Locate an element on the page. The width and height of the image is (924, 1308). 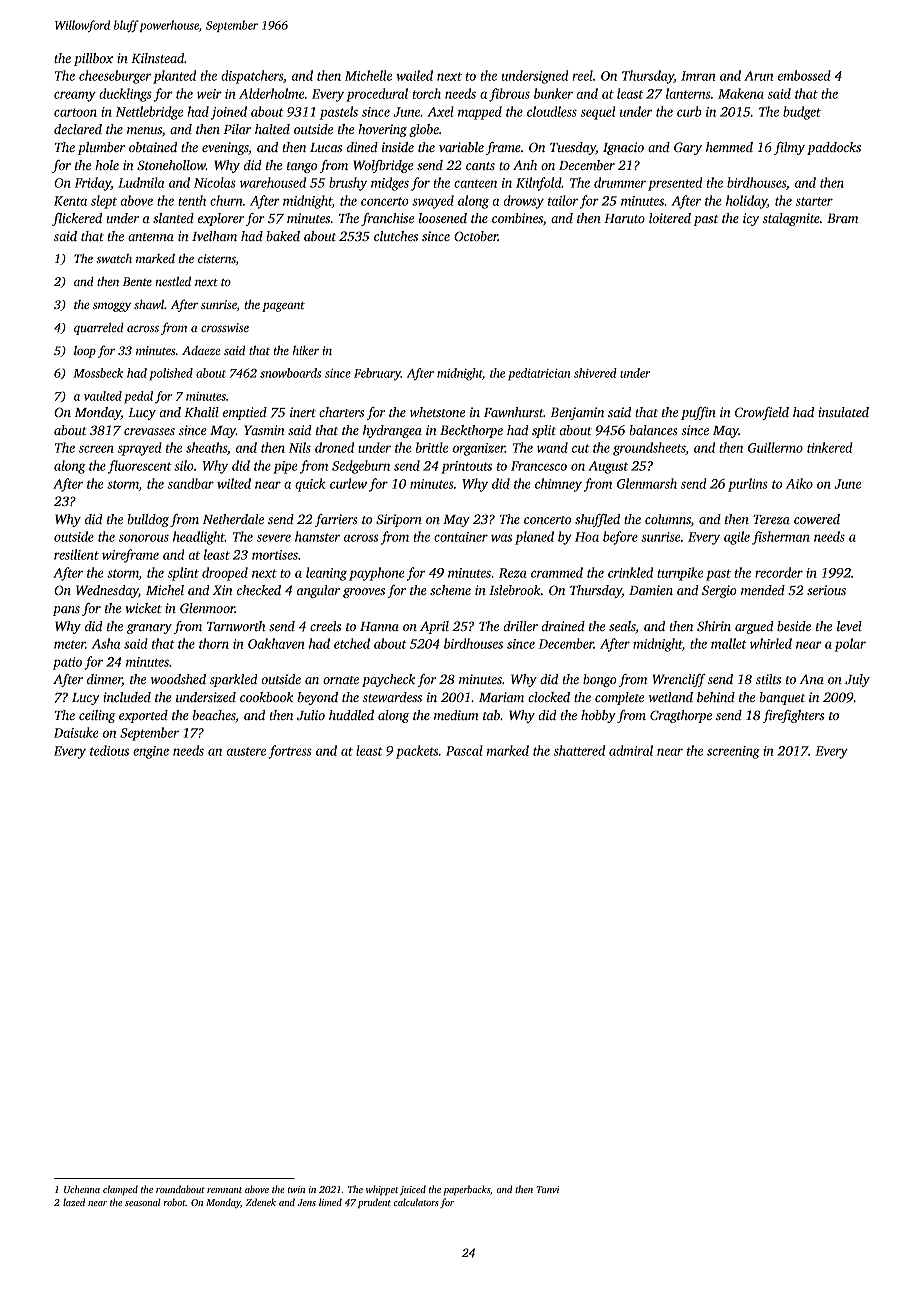
budget is located at coordinates (802, 113).
